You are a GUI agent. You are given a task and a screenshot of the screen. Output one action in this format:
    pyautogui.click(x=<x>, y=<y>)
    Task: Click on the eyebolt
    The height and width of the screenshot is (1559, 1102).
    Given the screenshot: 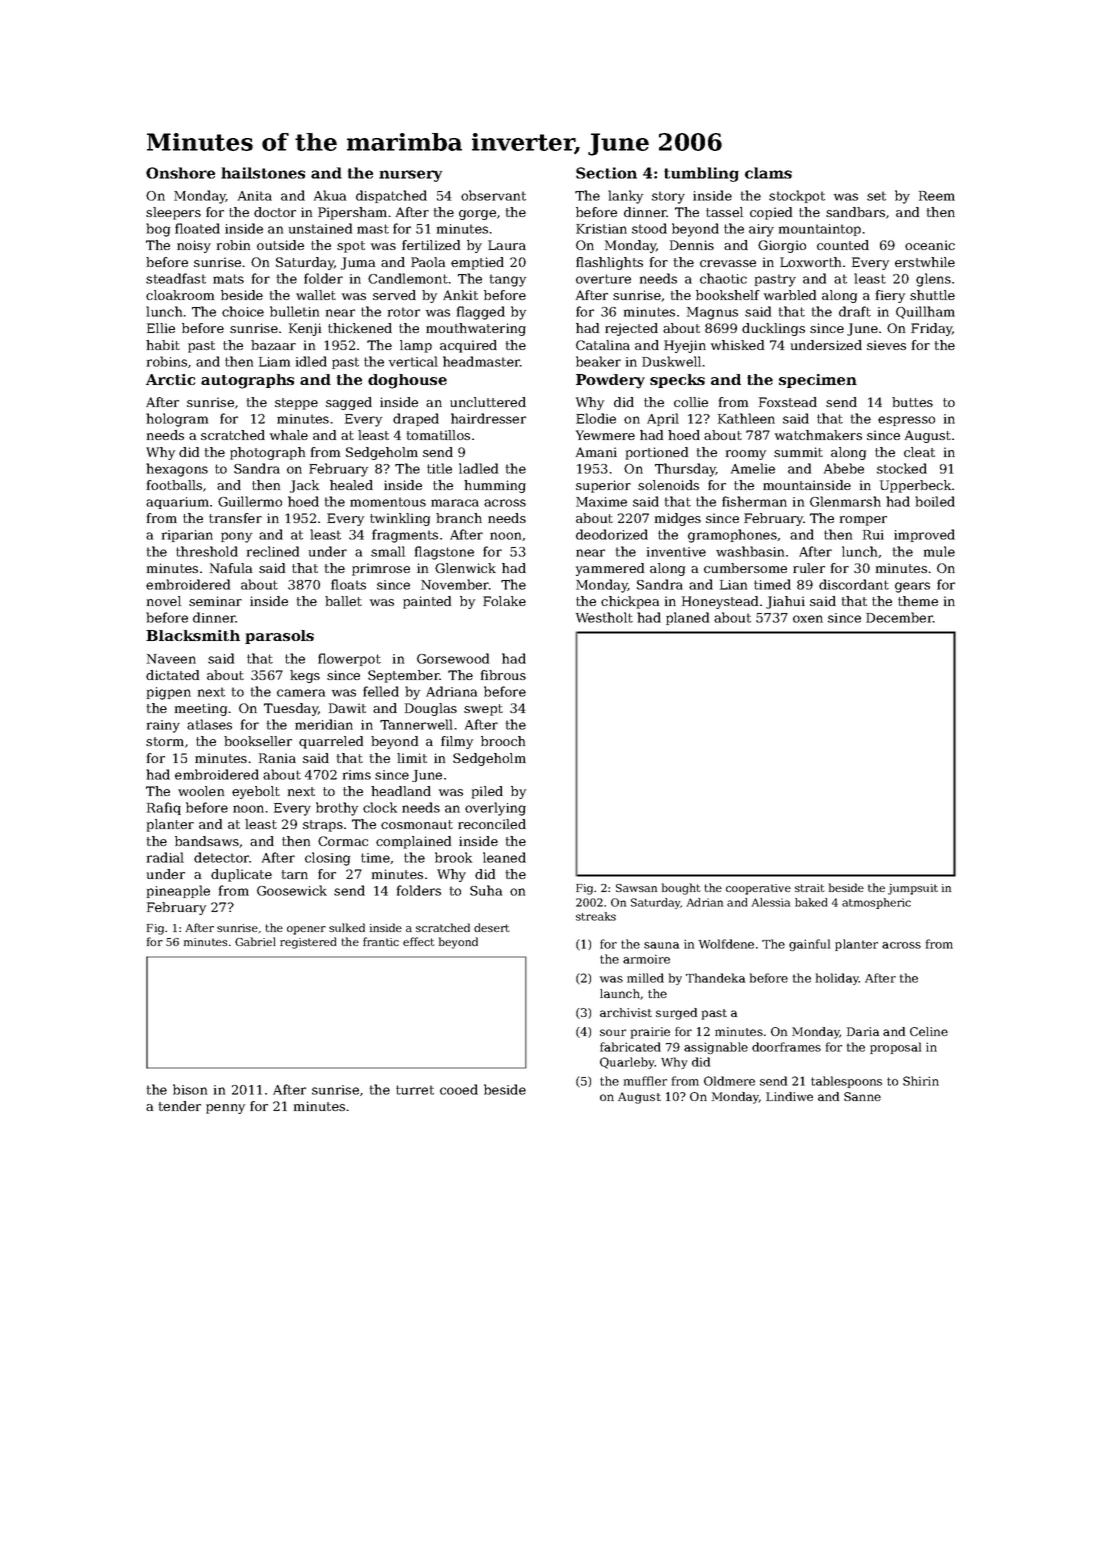 What is the action you would take?
    pyautogui.click(x=256, y=792)
